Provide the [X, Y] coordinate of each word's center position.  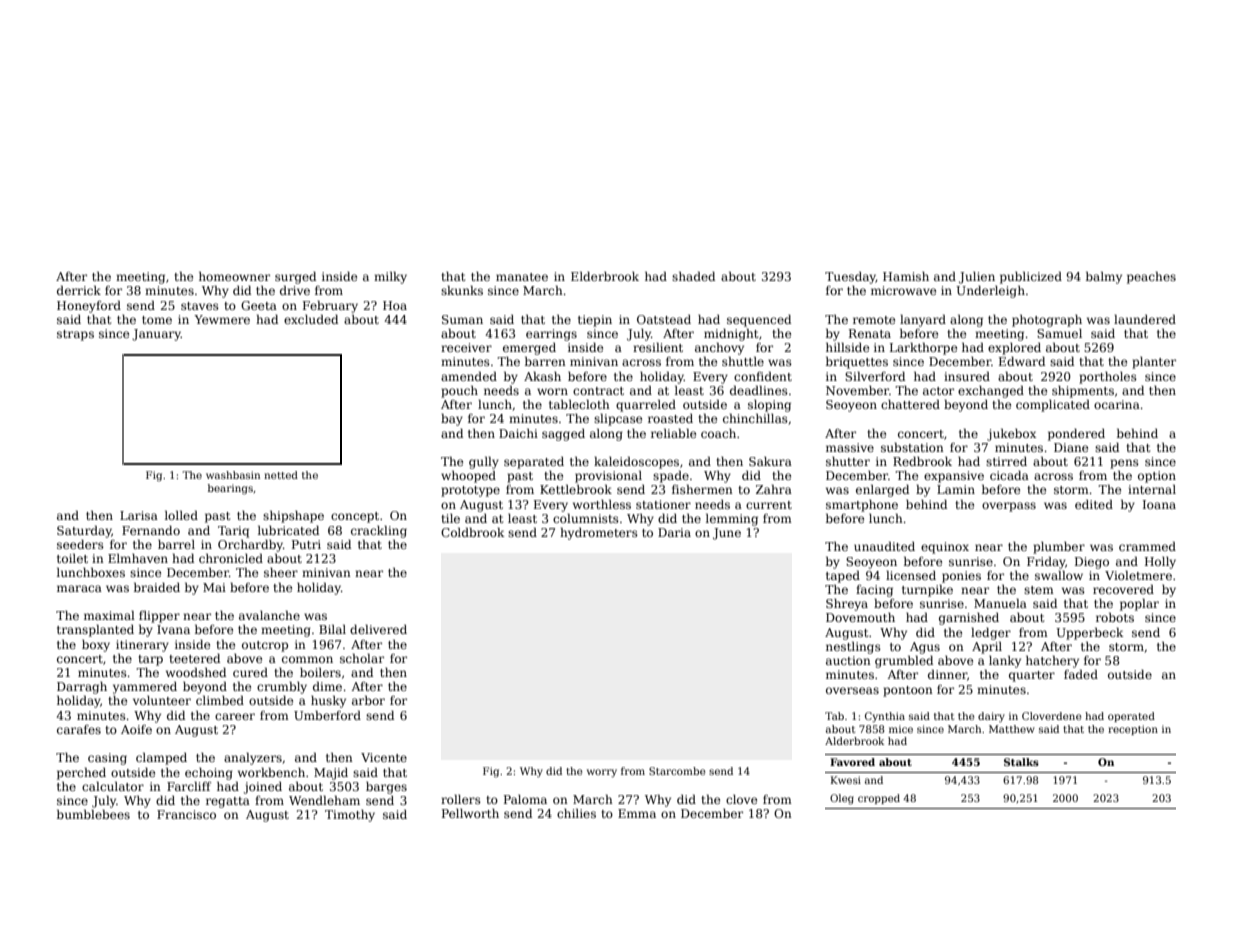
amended [469, 376]
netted [281, 475]
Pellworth [470, 813]
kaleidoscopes [636, 462]
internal [1152, 489]
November [857, 390]
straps [75, 335]
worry [602, 773]
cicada [1009, 475]
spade [671, 476]
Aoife [136, 729]
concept [355, 517]
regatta [228, 802]
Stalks [1021, 762]
